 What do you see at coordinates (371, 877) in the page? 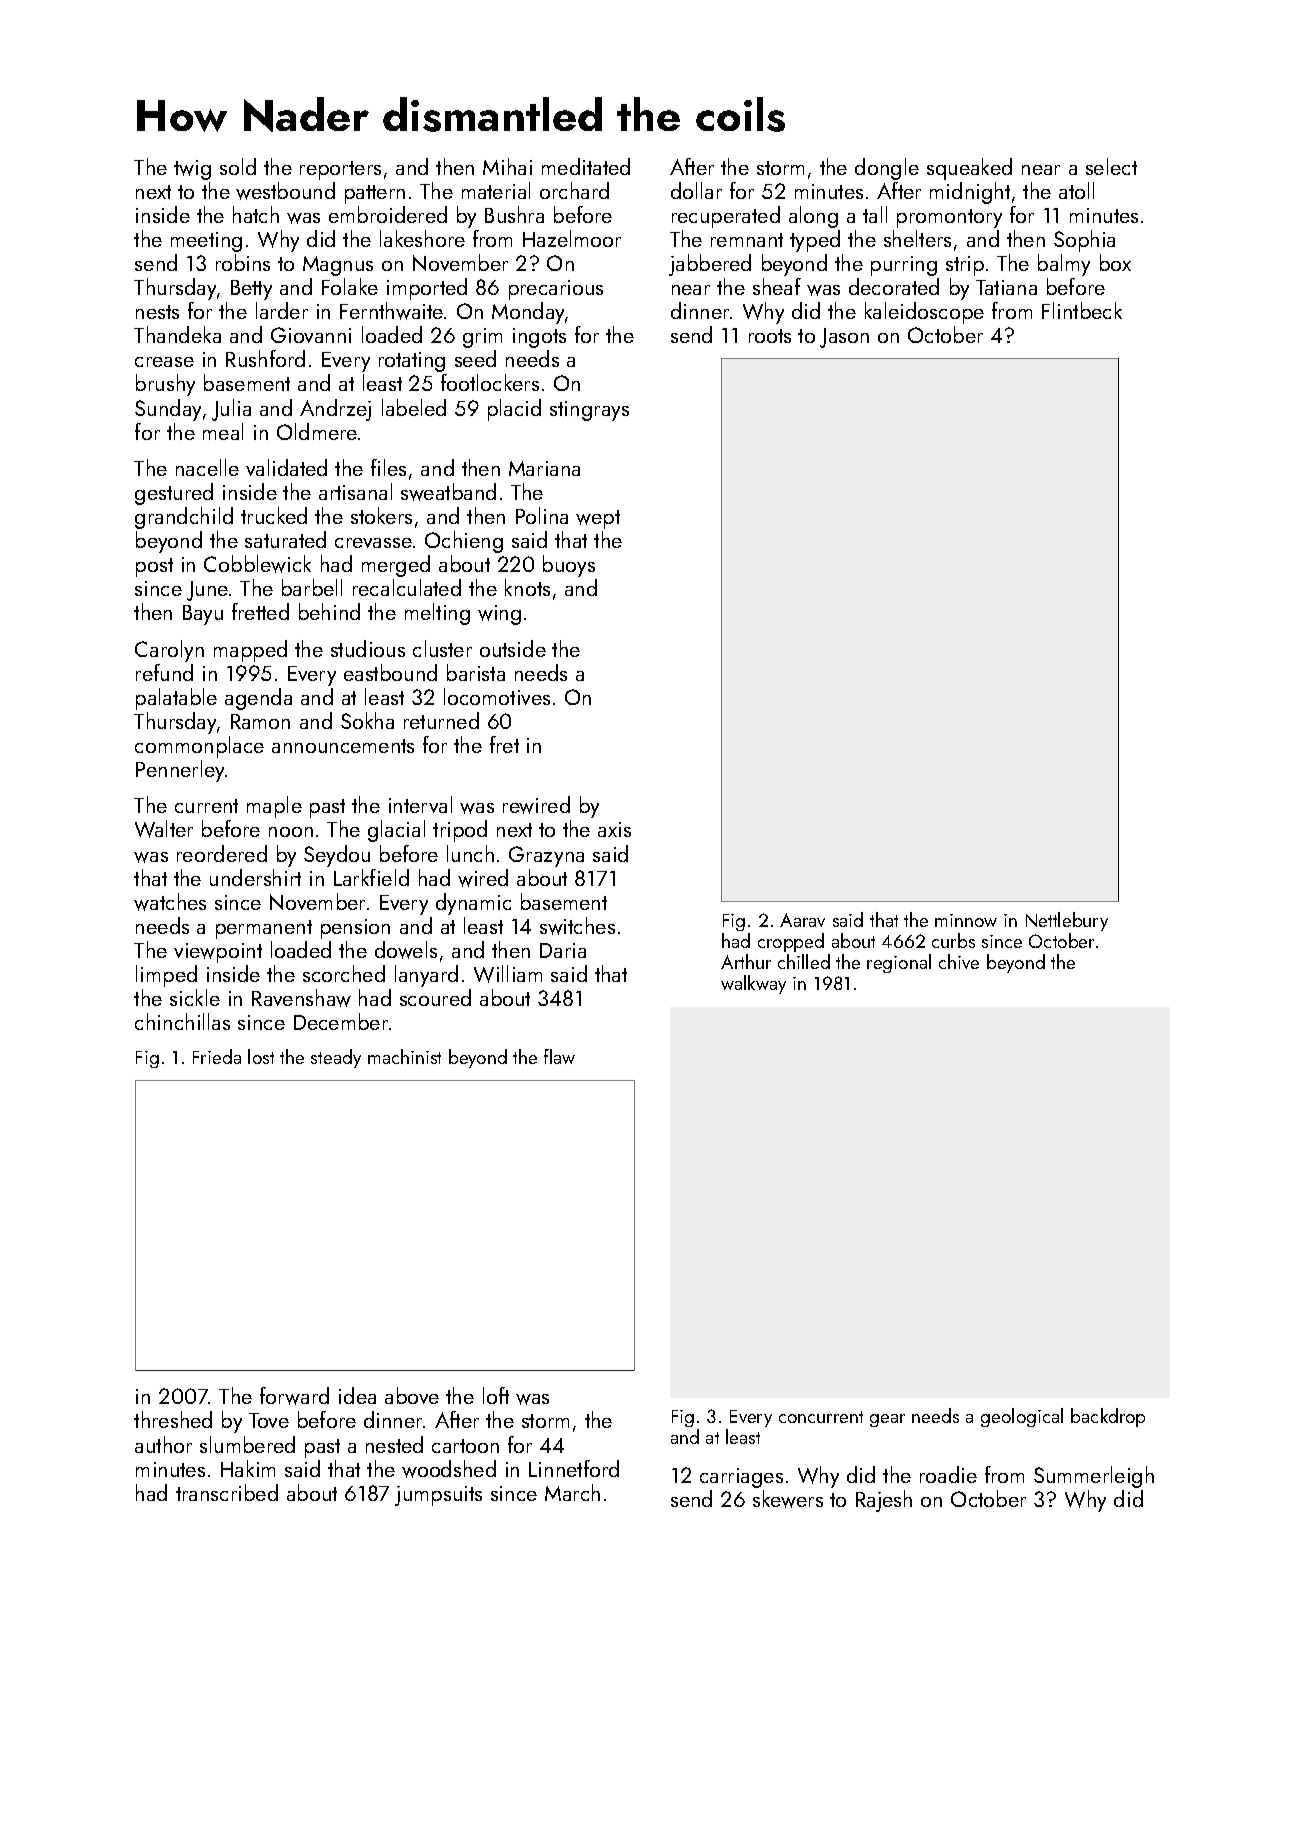
I see `Larkfield` at bounding box center [371, 877].
